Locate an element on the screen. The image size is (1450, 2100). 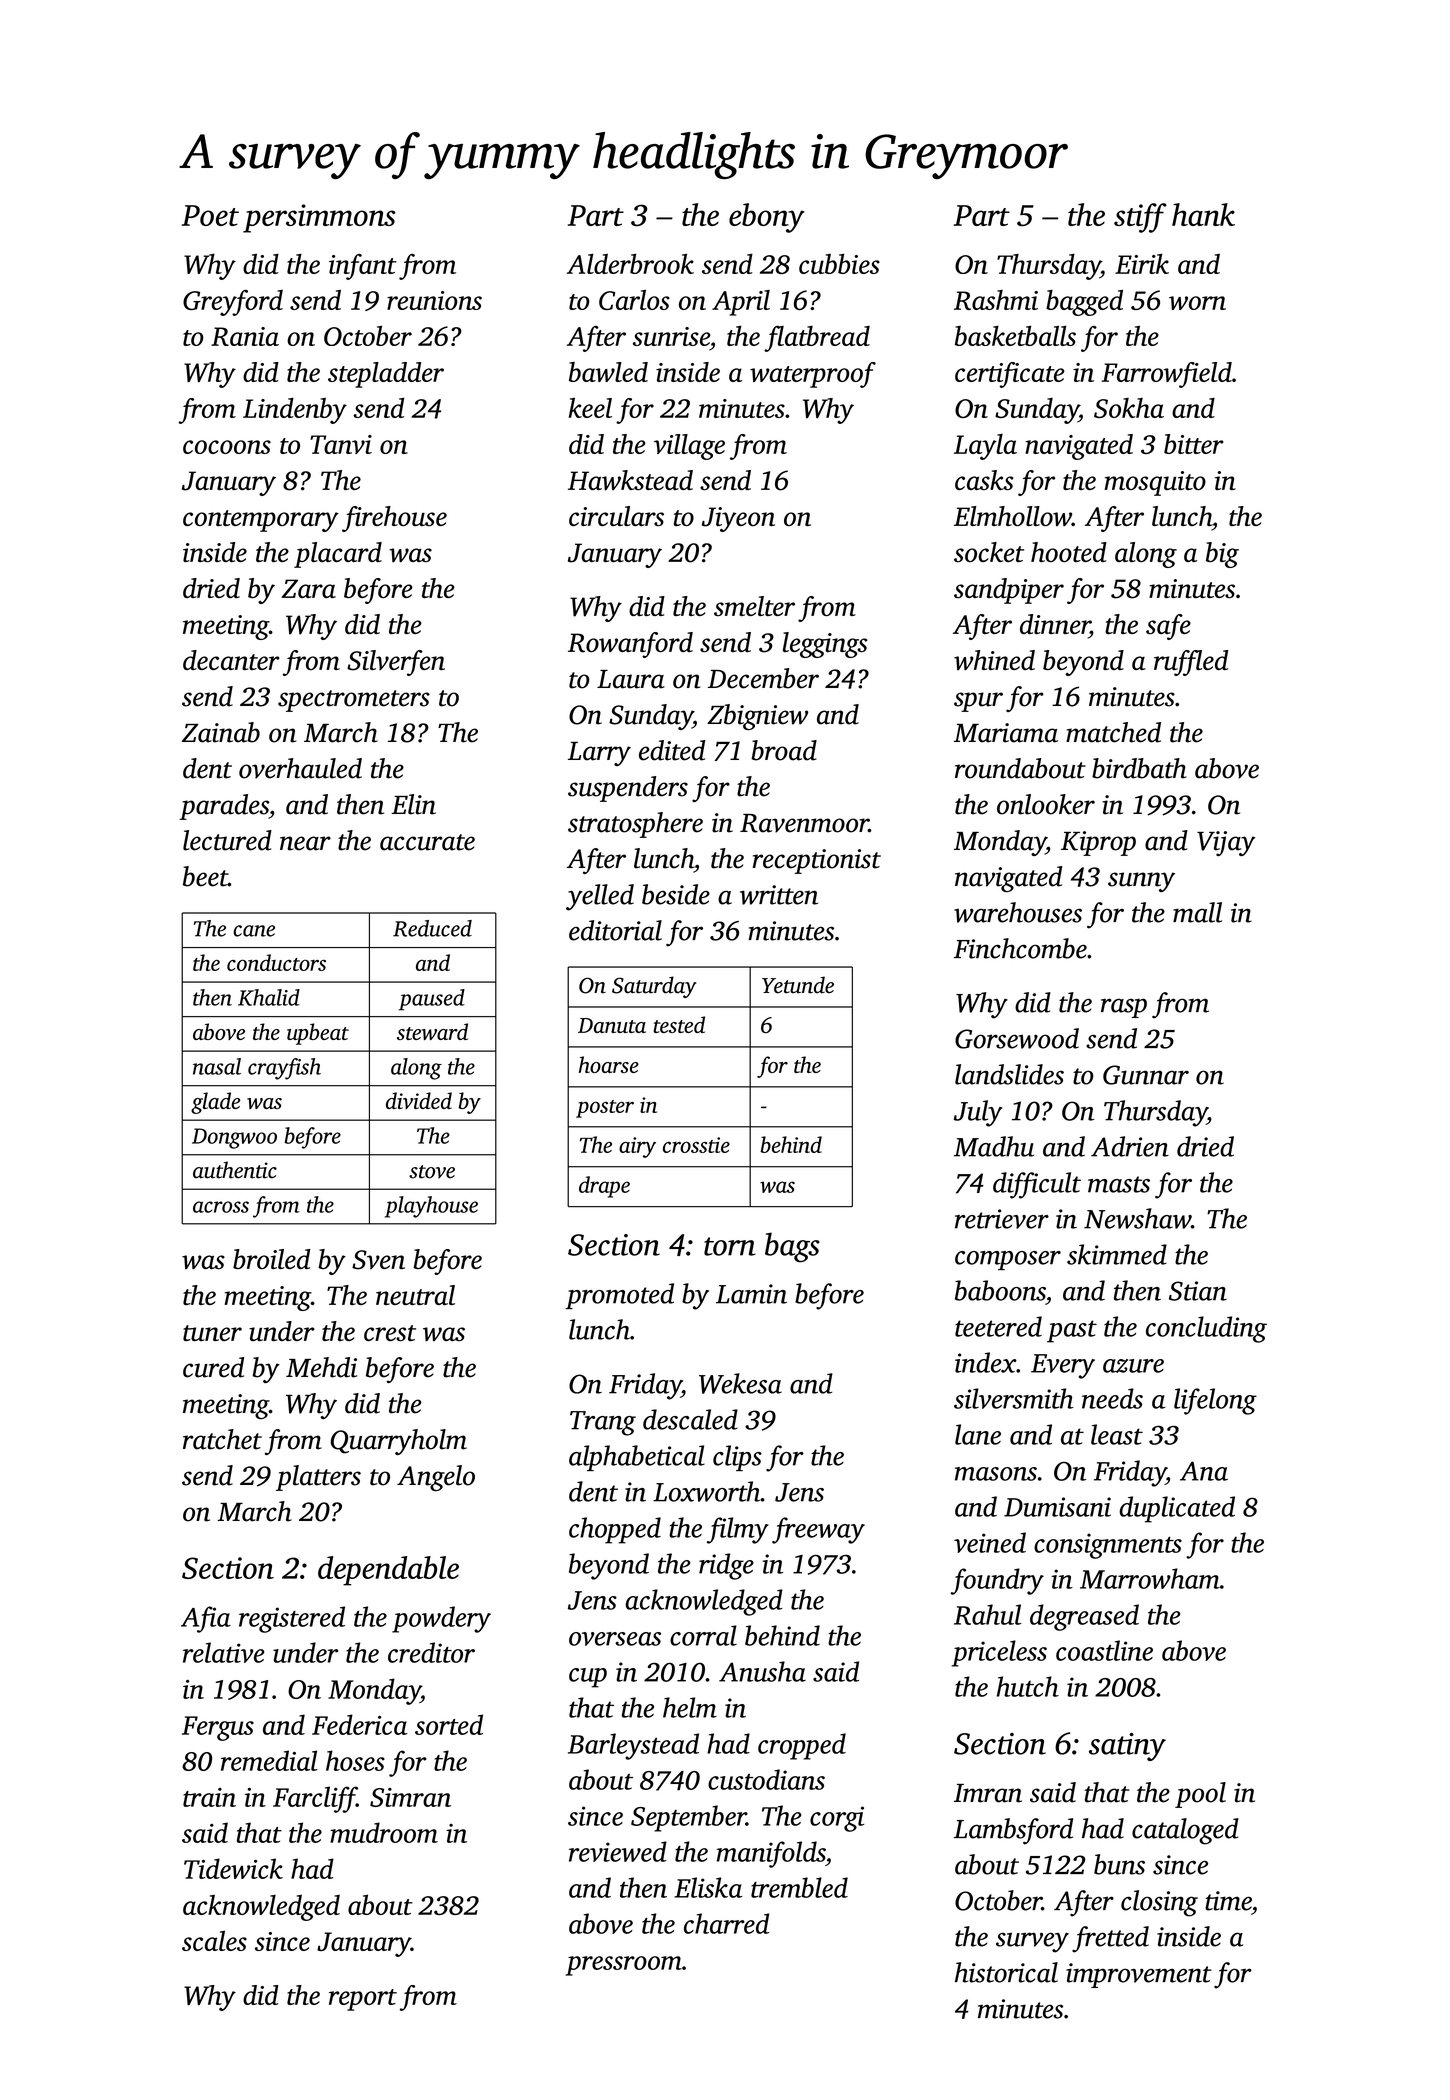
concluding is located at coordinates (1206, 1329).
